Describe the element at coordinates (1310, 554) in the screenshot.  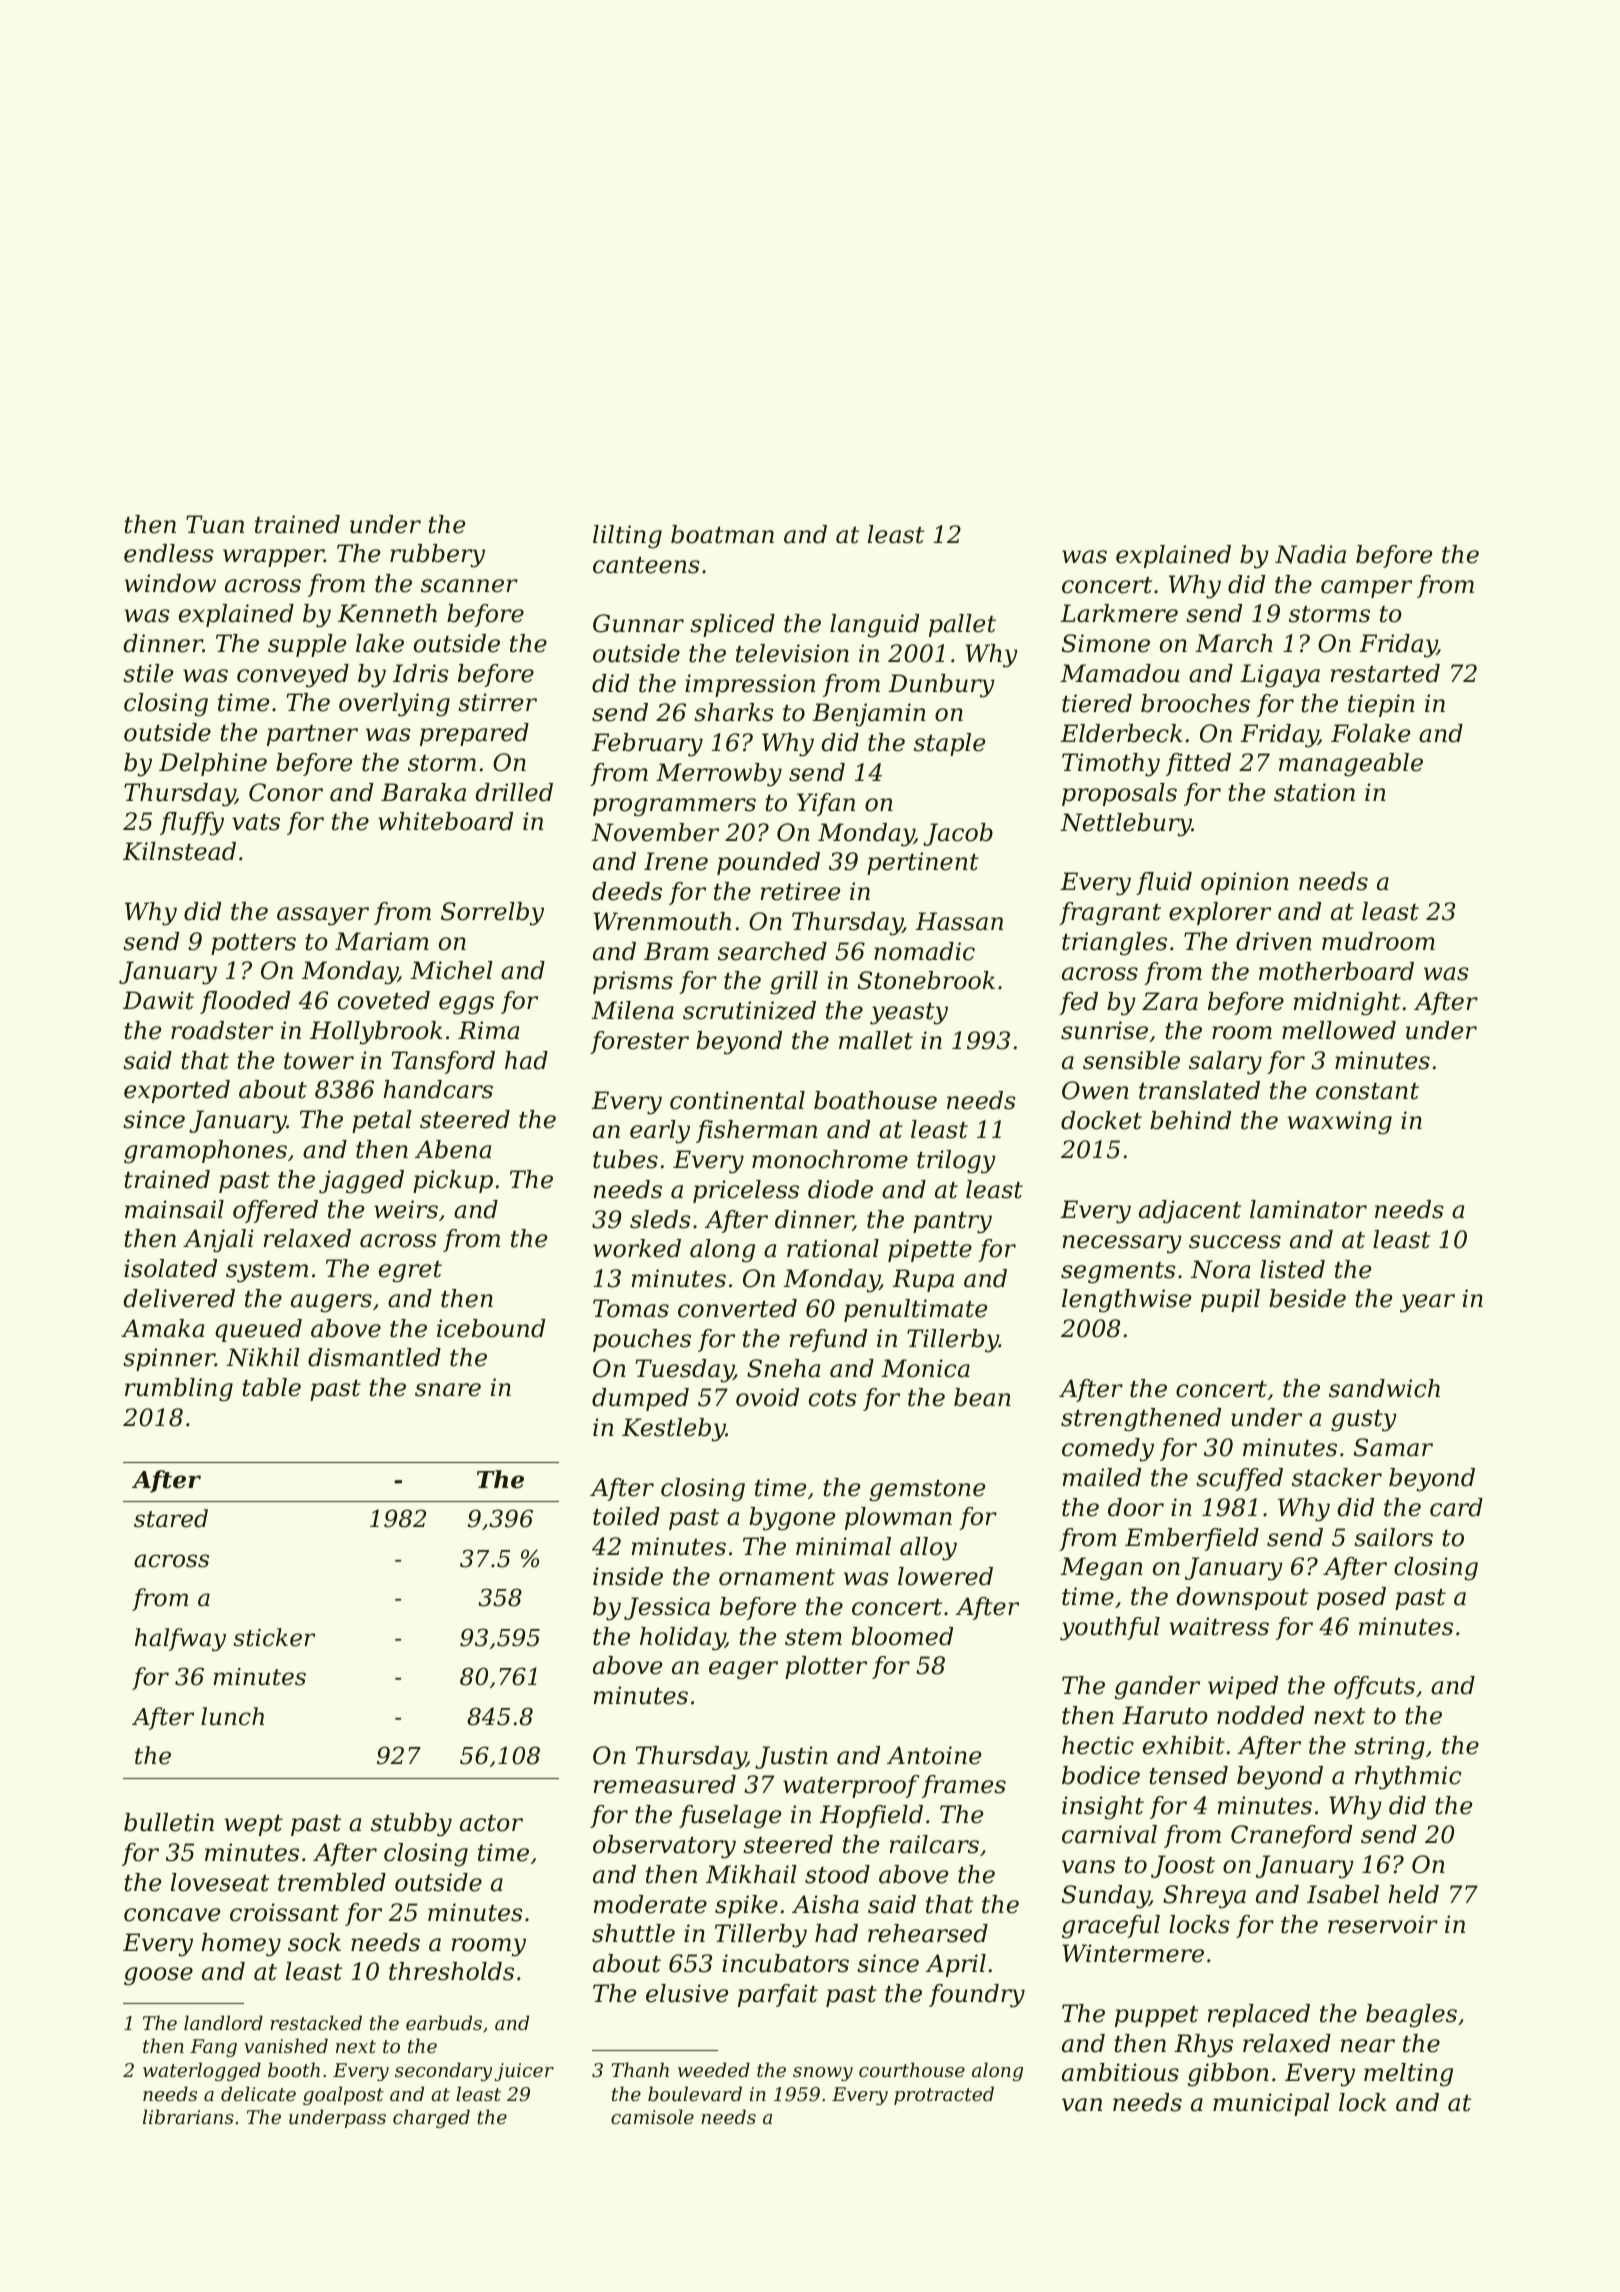
I see `Nadia` at that location.
